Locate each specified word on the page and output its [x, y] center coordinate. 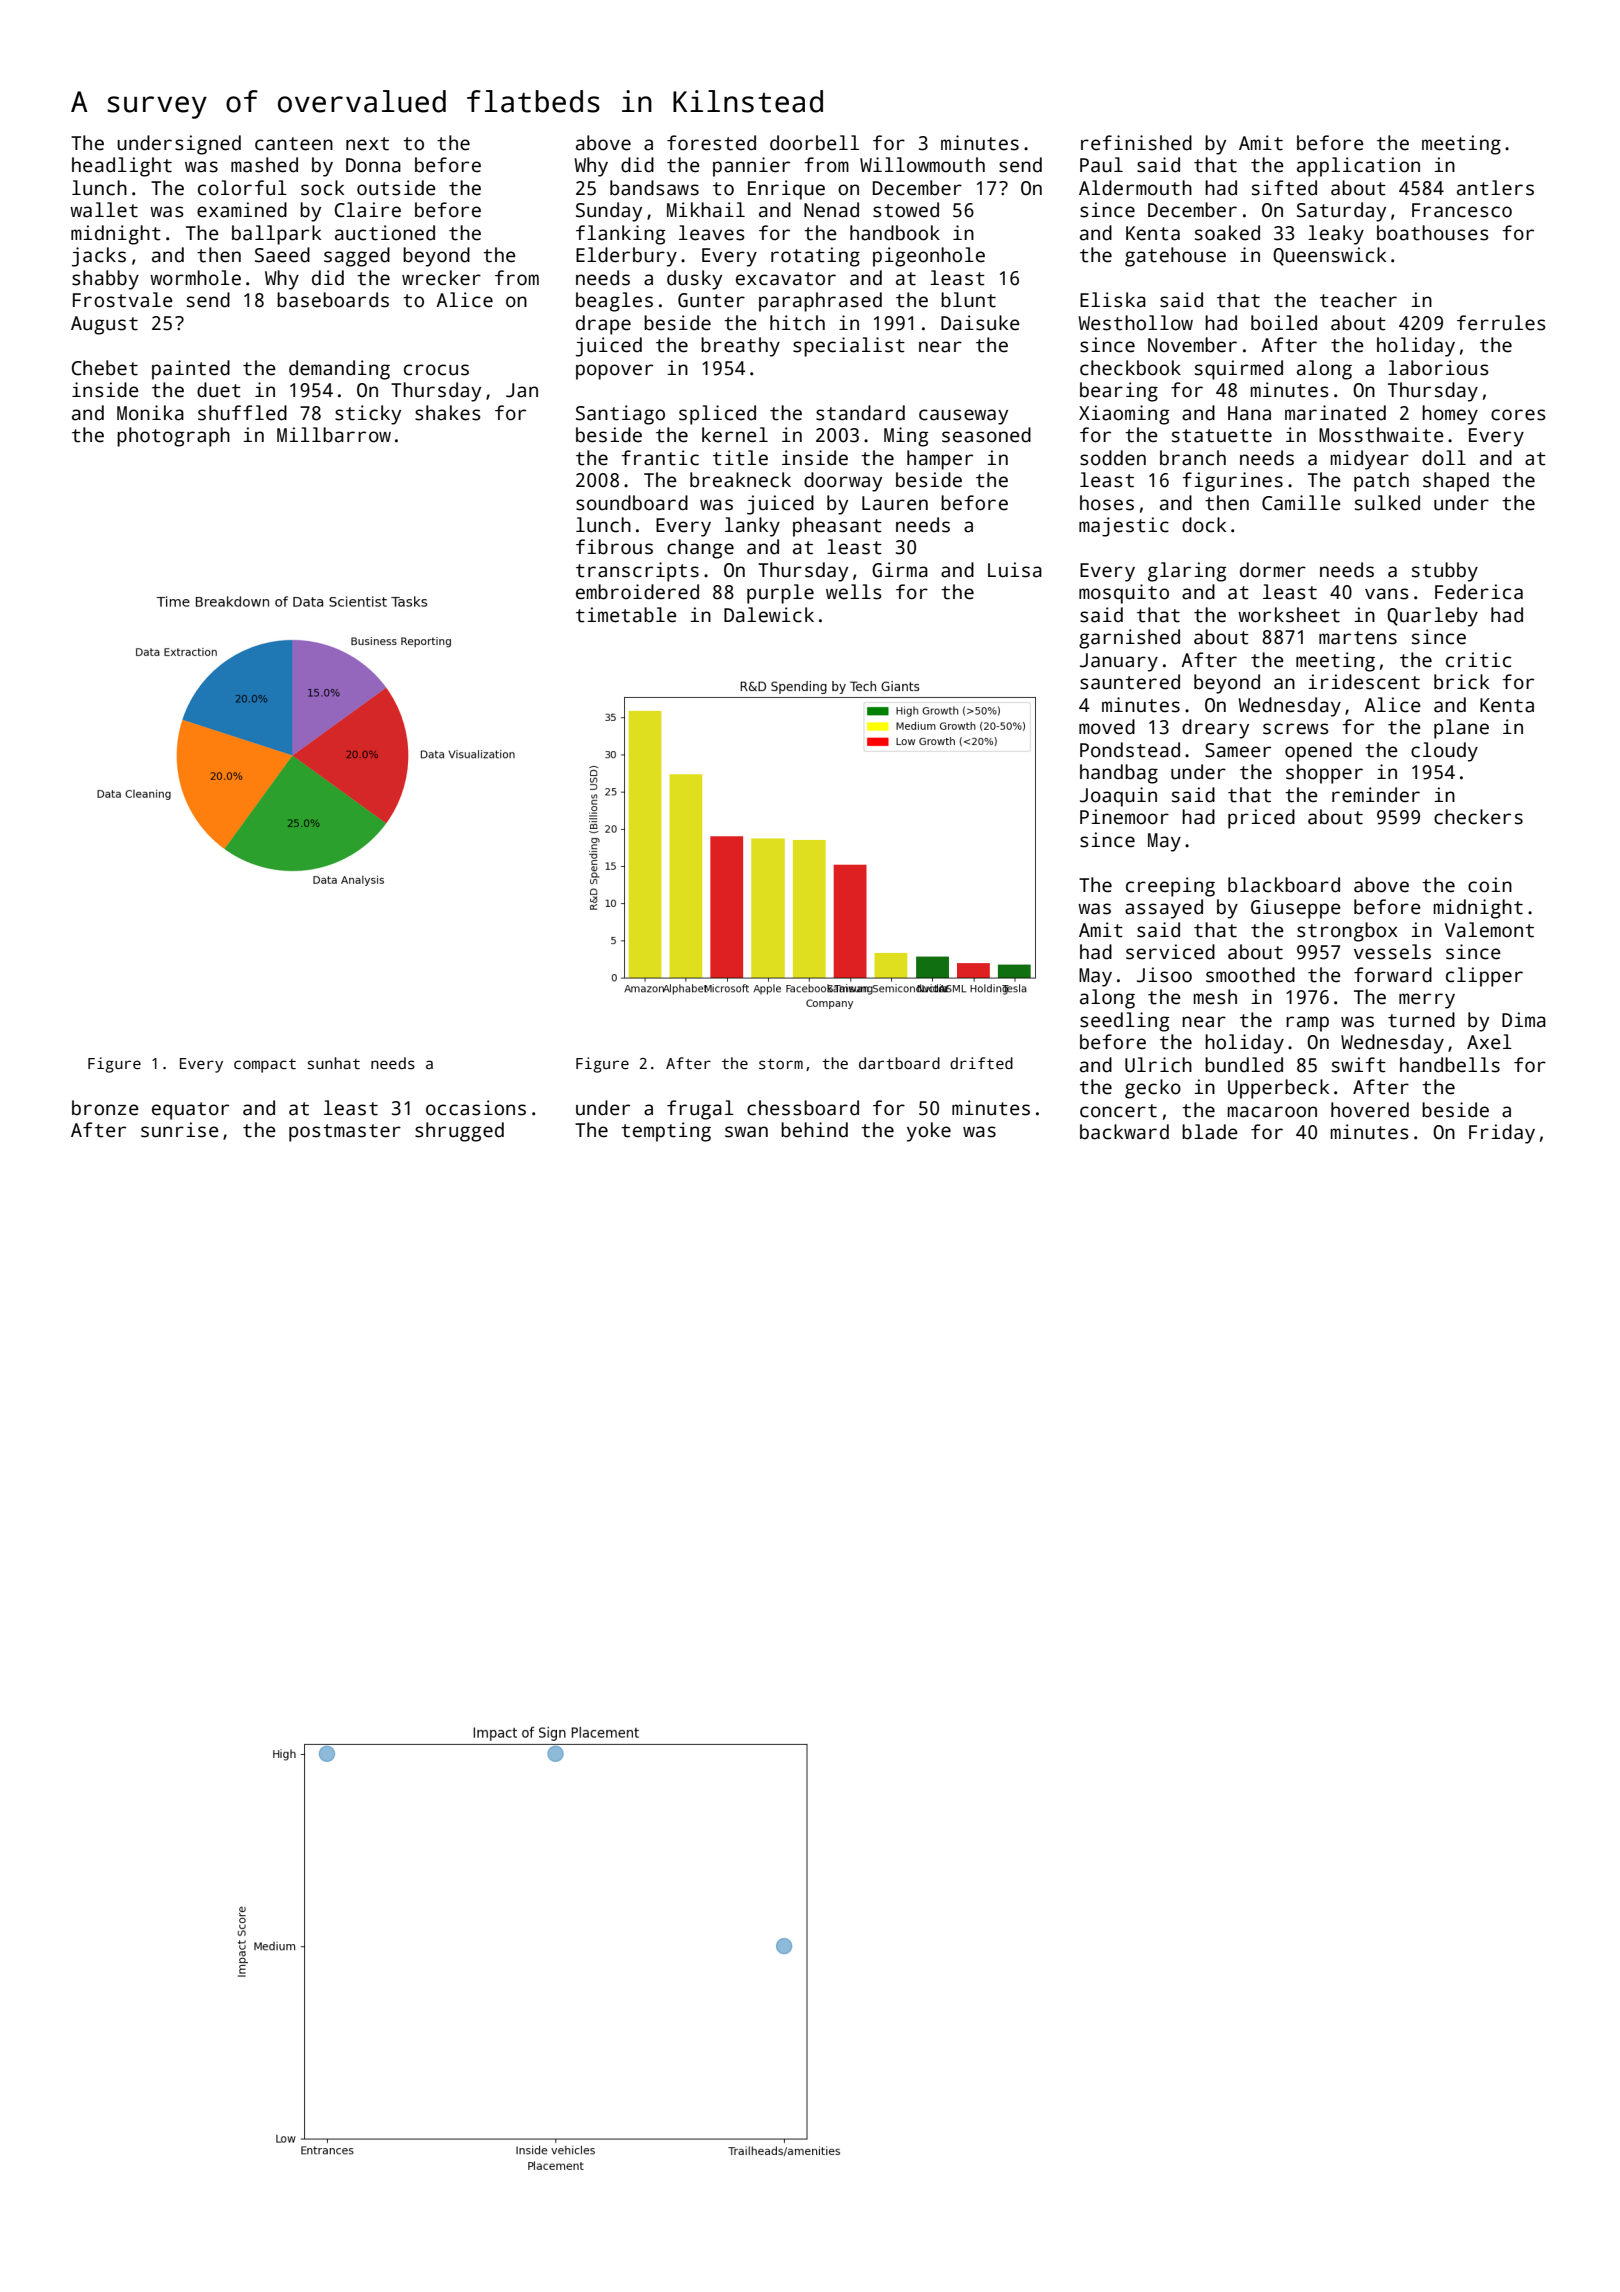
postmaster [345, 1133]
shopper [1324, 774]
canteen [294, 144]
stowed [906, 210]
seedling [1124, 1022]
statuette [1222, 436]
